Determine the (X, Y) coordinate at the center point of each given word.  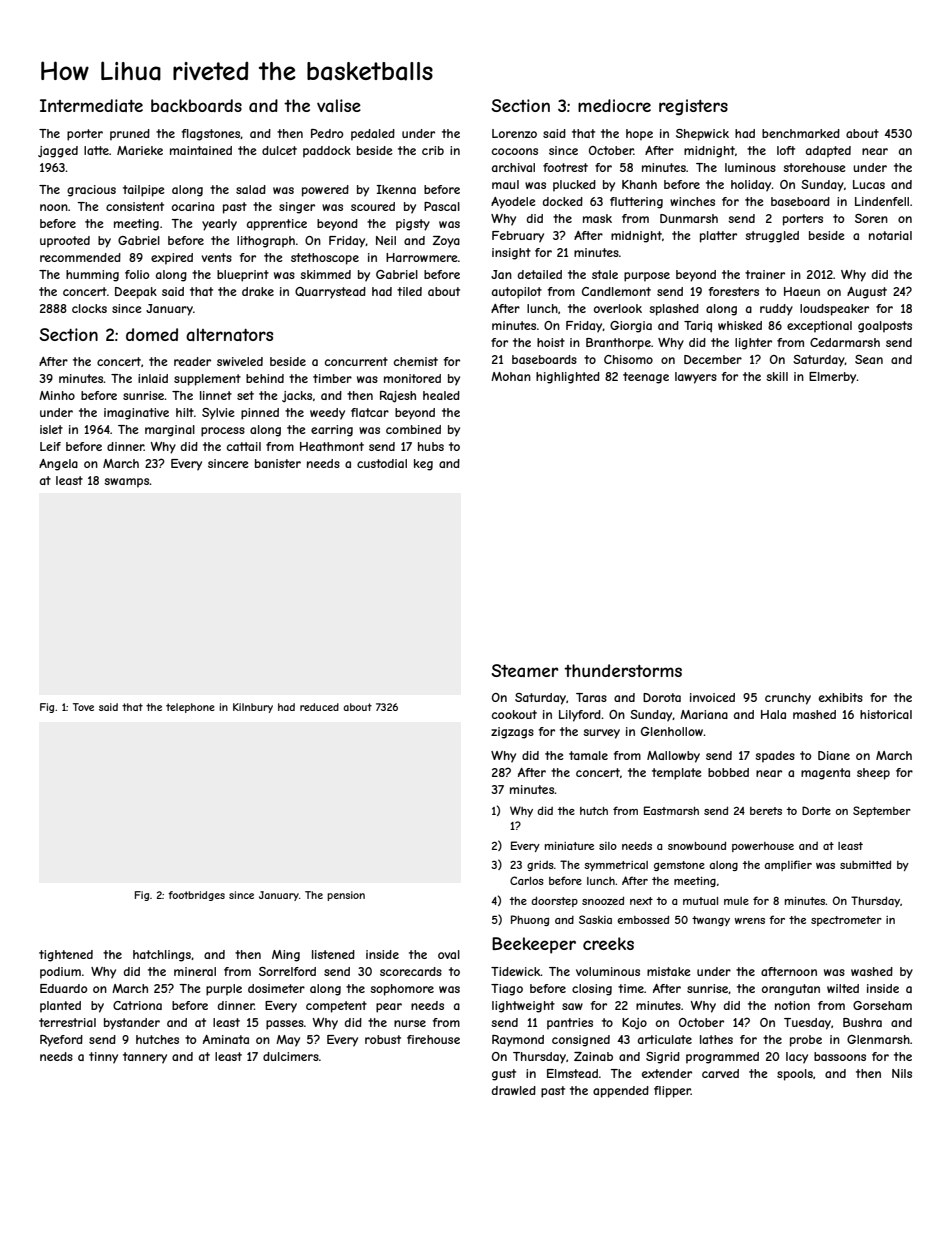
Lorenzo (514, 133)
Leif (50, 446)
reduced (319, 707)
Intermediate (91, 105)
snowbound (697, 845)
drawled (514, 1090)
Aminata (226, 1039)
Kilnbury (253, 708)
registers (693, 107)
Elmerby (833, 378)
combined (413, 429)
